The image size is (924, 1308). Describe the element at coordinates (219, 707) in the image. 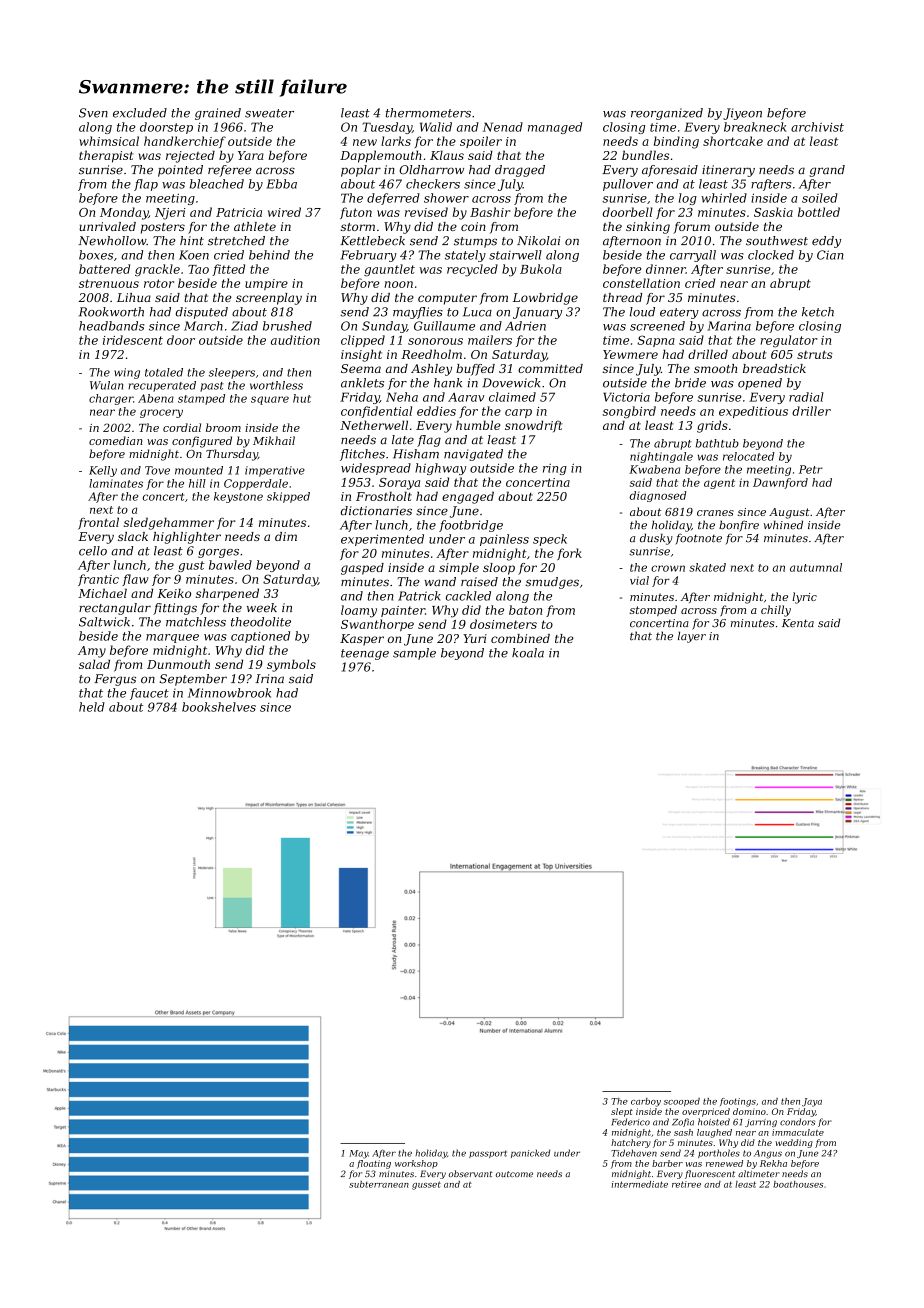

I see `bookshelves` at that location.
